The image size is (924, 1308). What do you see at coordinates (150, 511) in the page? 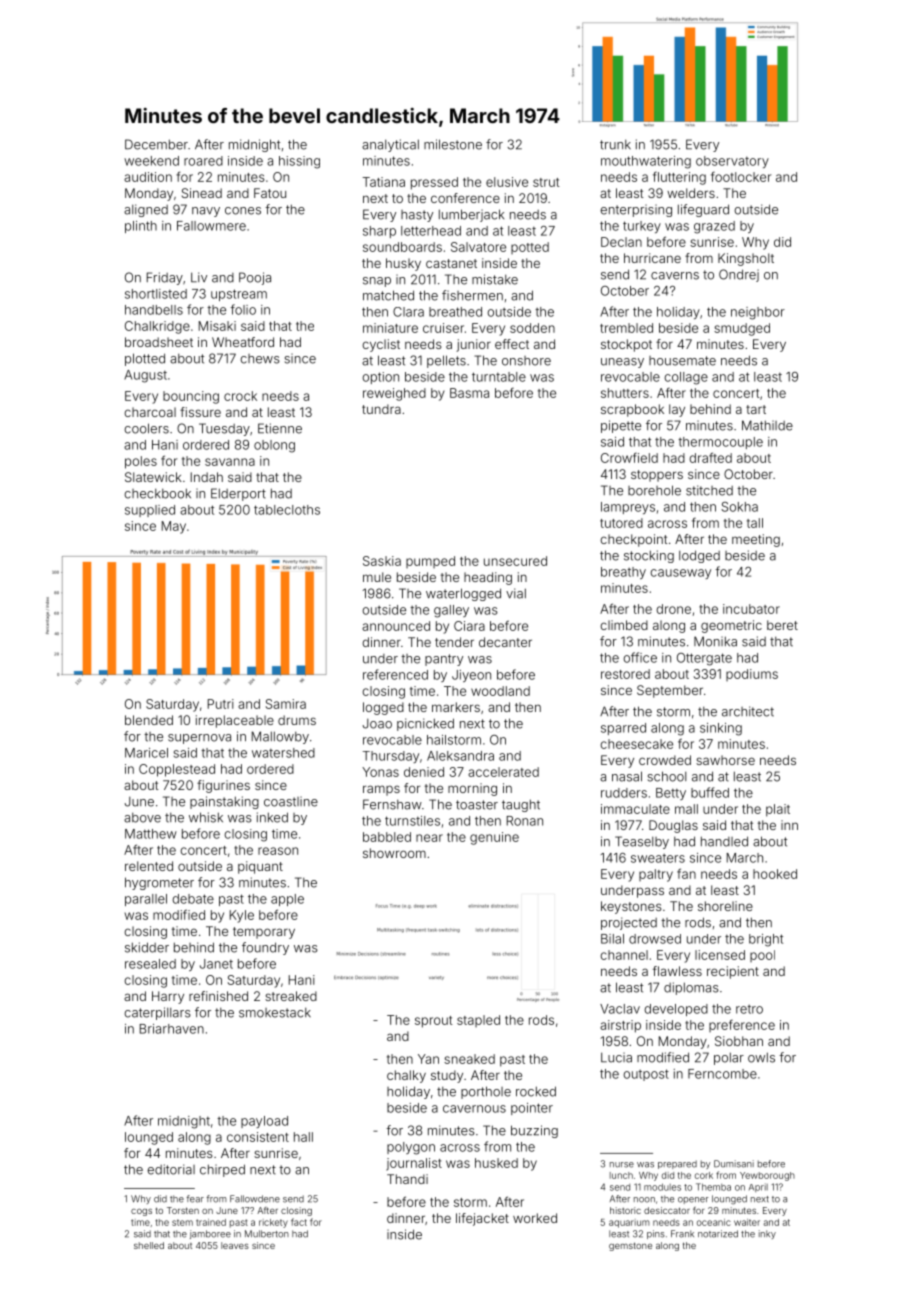
I see `supplied` at bounding box center [150, 511].
